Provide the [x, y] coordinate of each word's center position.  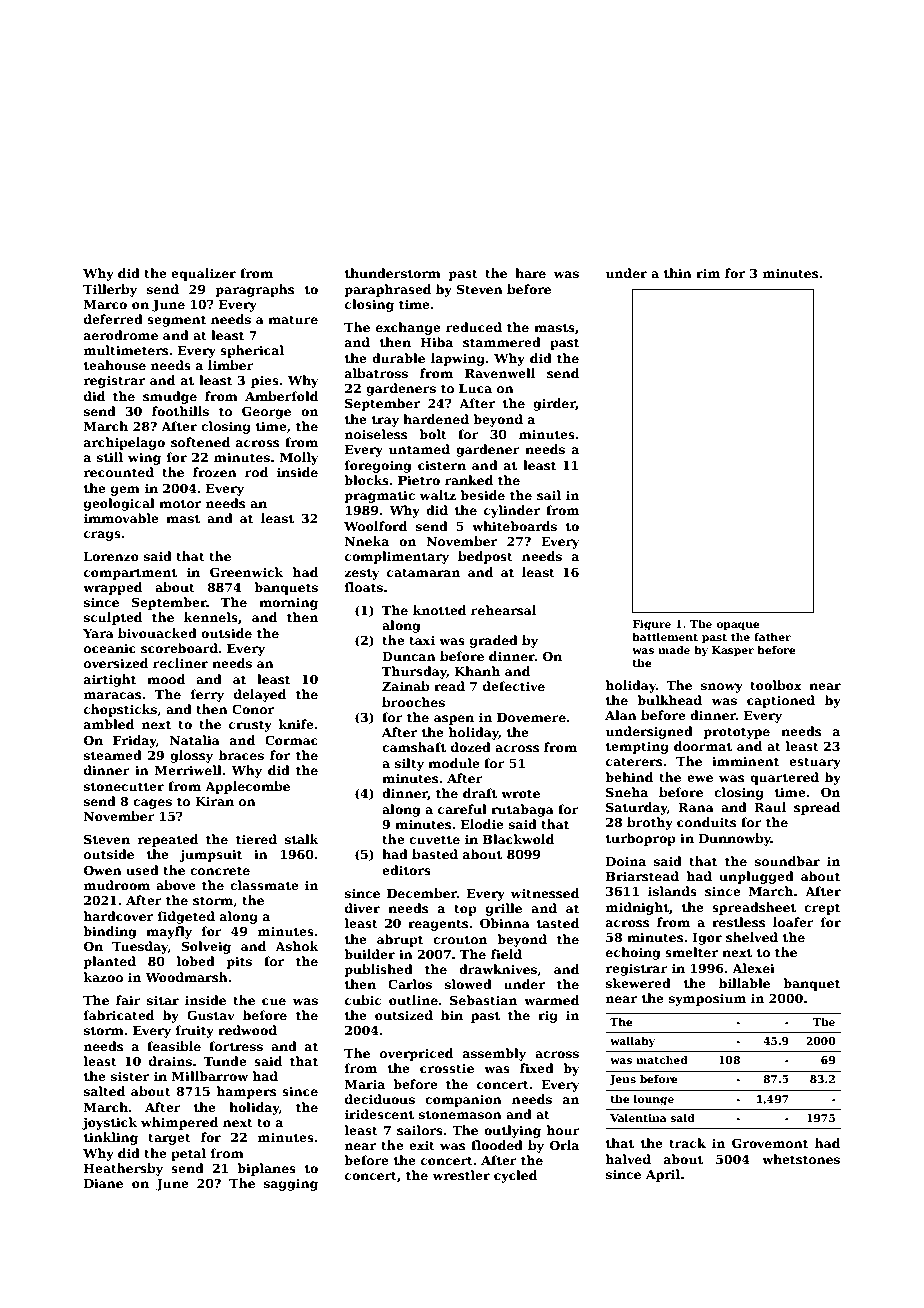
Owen [103, 870]
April [663, 1175]
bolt [433, 434]
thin [678, 273]
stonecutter [124, 786]
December [422, 893]
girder [554, 404]
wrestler [461, 1175]
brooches [413, 702]
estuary [815, 763]
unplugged [756, 877]
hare [530, 273]
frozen [215, 472]
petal [188, 1154]
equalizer [203, 274]
